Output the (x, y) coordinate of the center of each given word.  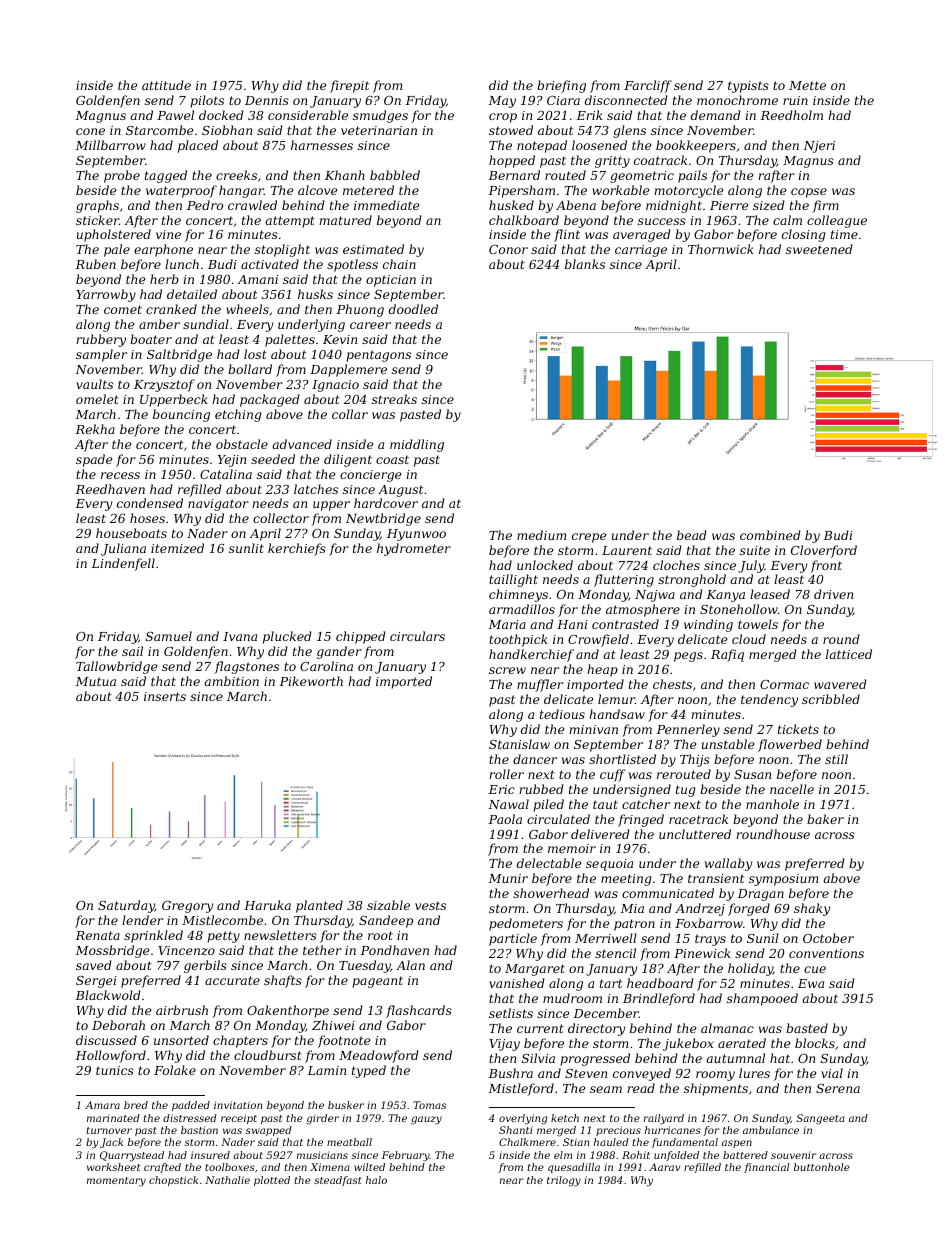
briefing (561, 86)
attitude (166, 85)
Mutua (95, 681)
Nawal (508, 804)
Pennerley (688, 730)
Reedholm (791, 115)
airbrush (182, 1010)
